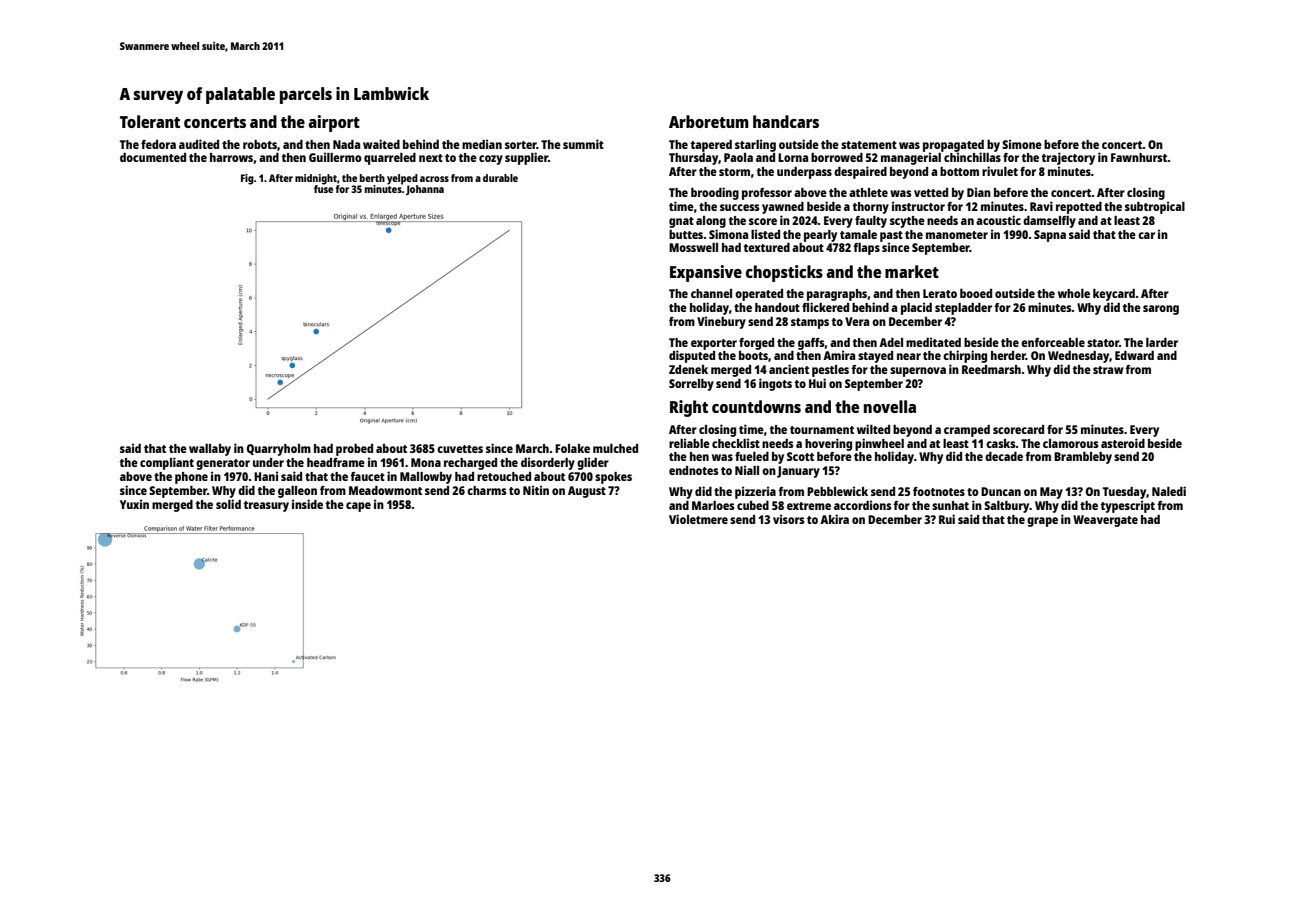 Image resolution: width=1308 pixels, height=924 pixels. Describe the element at coordinates (1161, 310) in the screenshot. I see `sarong` at that location.
